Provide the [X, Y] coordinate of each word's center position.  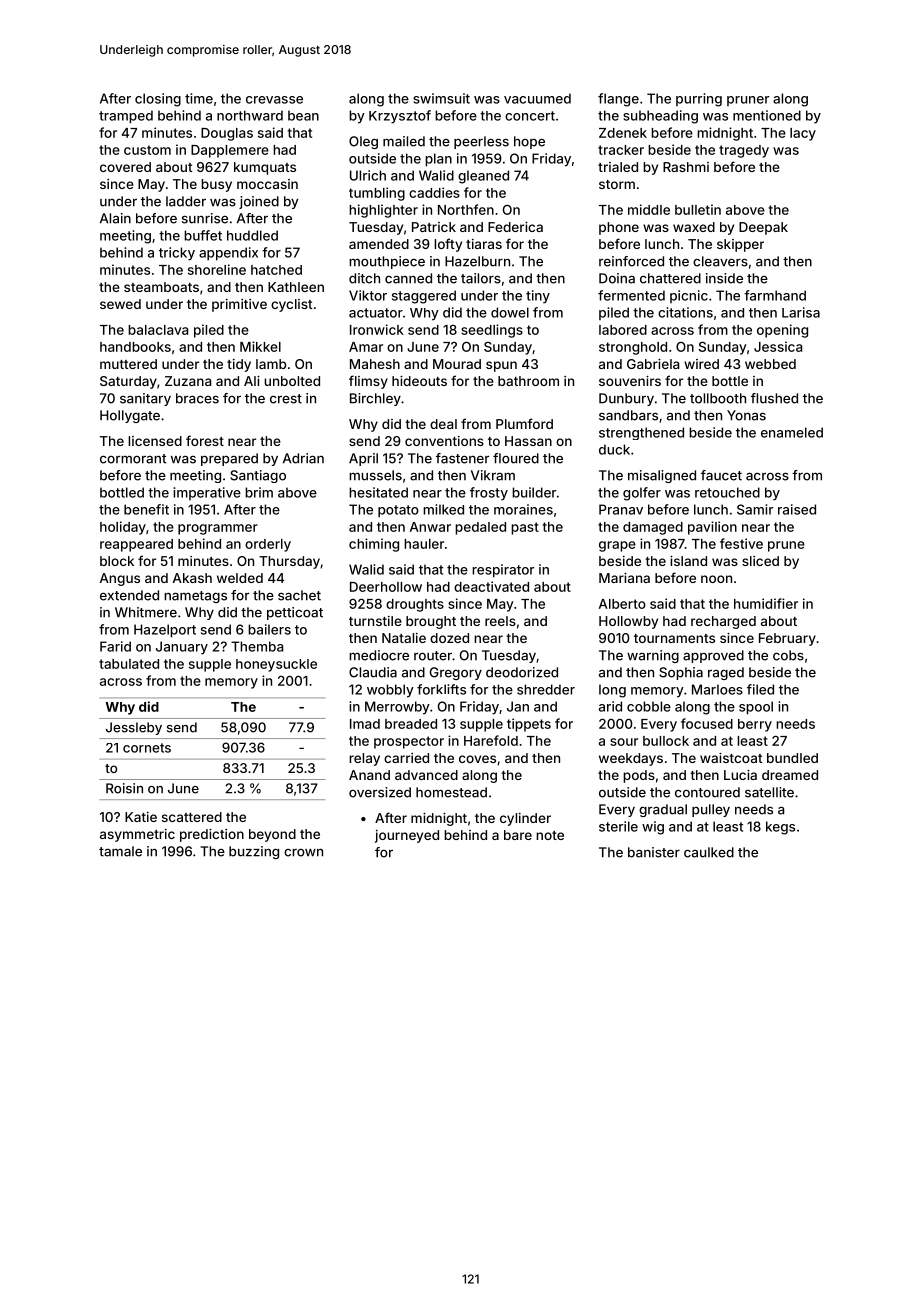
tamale [120, 851]
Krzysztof [400, 117]
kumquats [265, 168]
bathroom [528, 381]
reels [500, 621]
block [117, 561]
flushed [774, 398]
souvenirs [630, 381]
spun [501, 366]
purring [699, 100]
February [787, 639]
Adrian [303, 458]
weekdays [631, 759]
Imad [365, 724]
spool [756, 708]
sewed [120, 304]
